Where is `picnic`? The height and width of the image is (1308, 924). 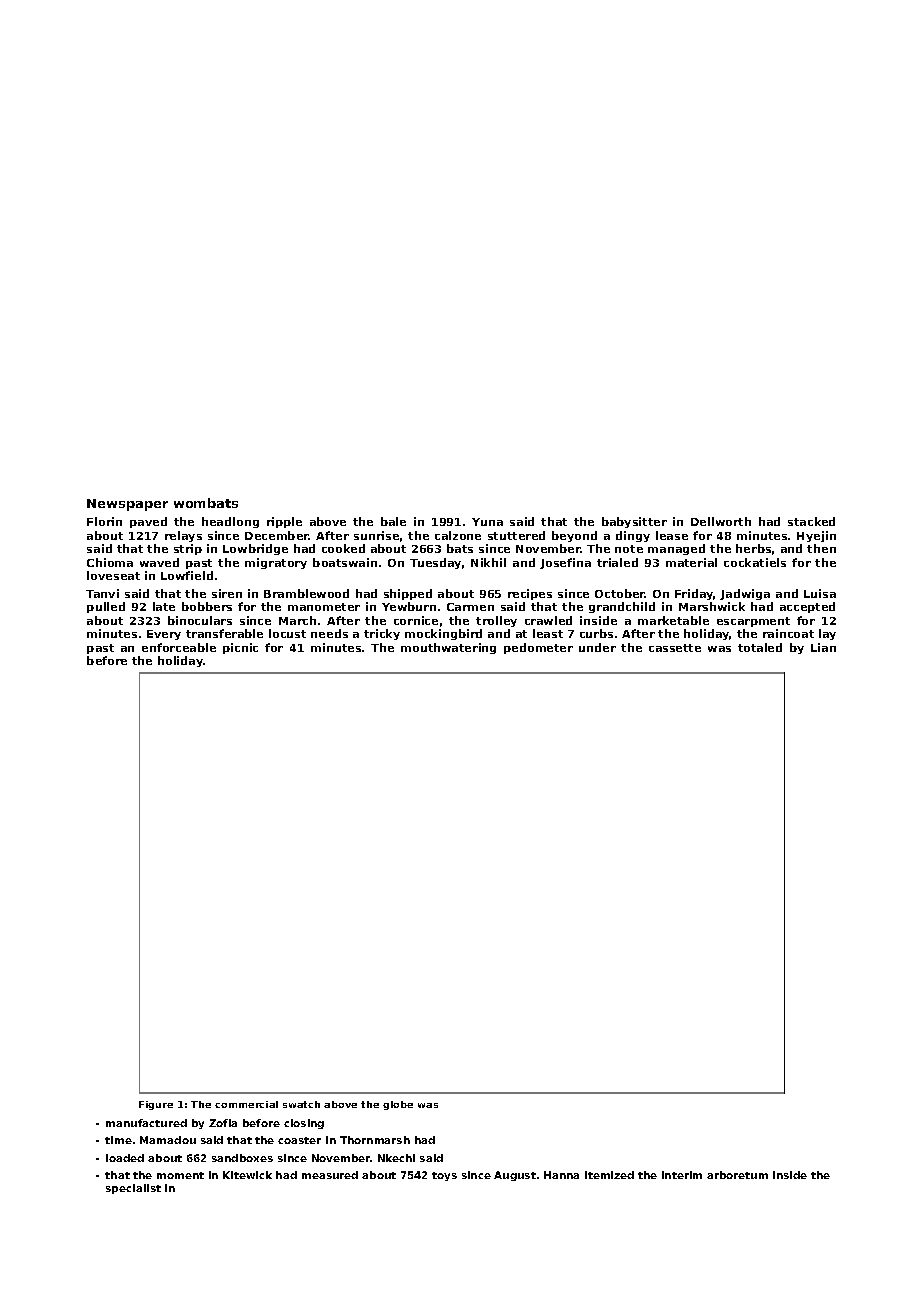
picnic is located at coordinates (240, 648).
